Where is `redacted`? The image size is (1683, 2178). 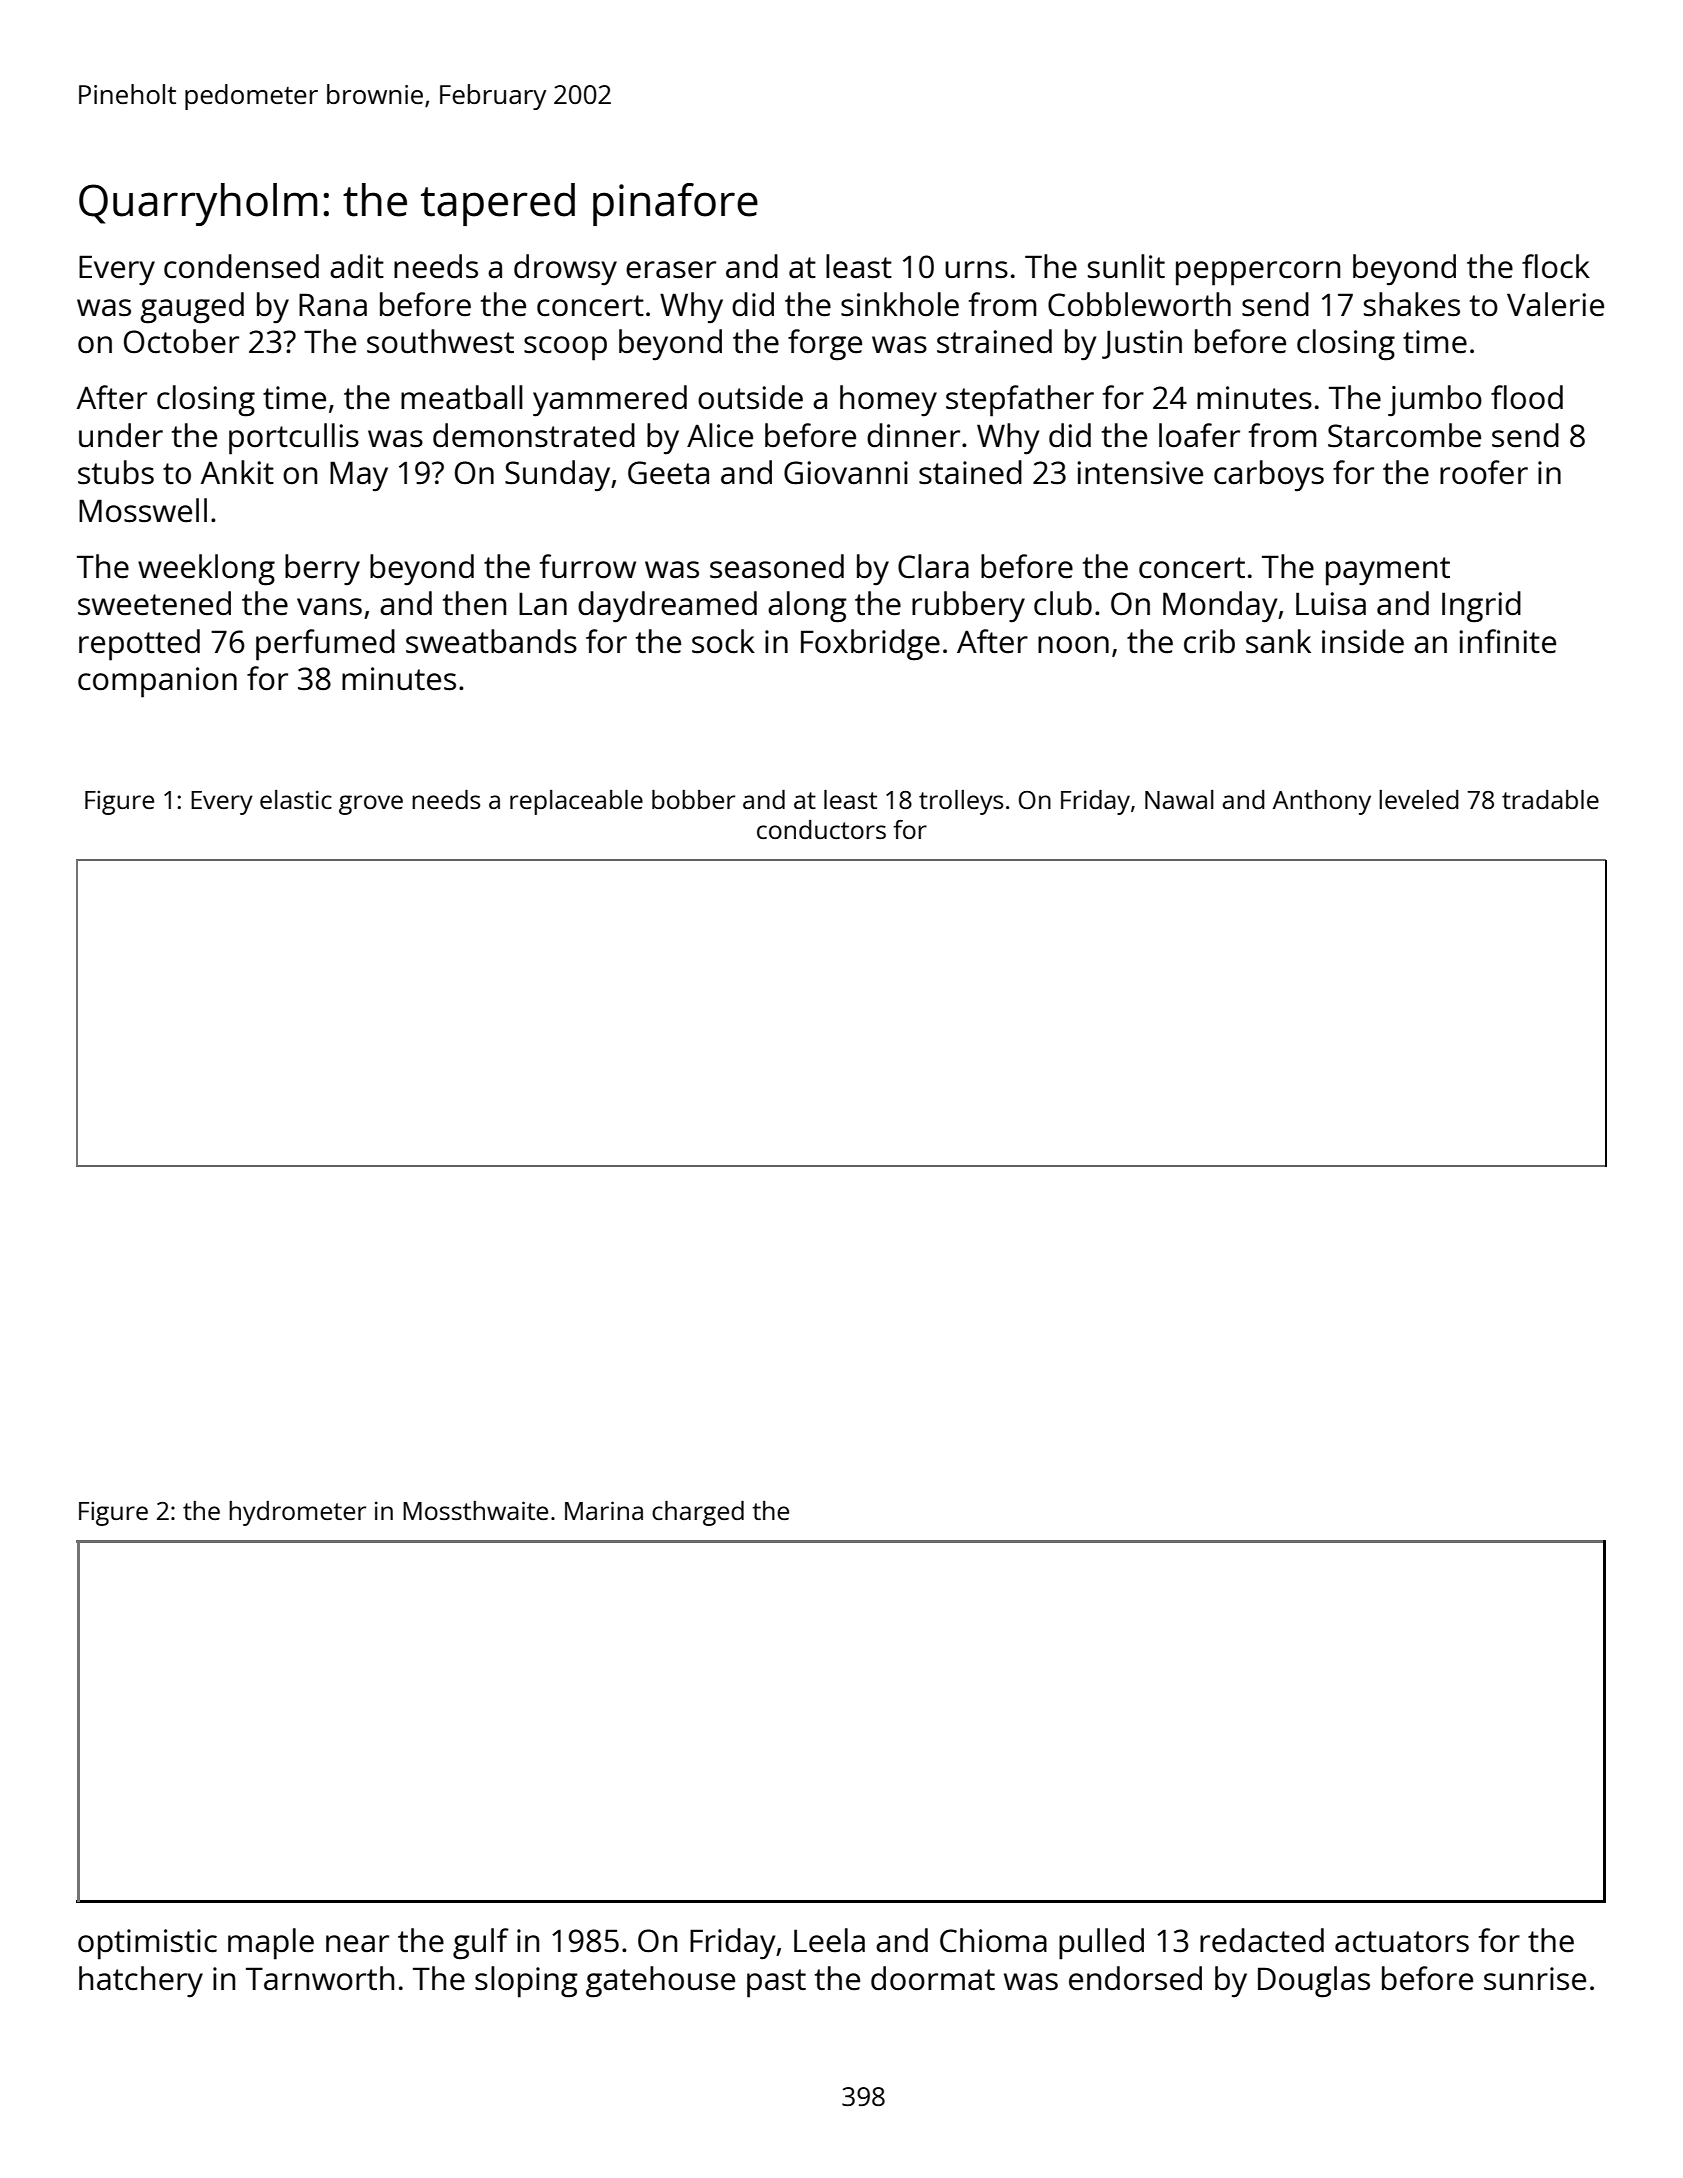
redacted is located at coordinates (1262, 1940).
